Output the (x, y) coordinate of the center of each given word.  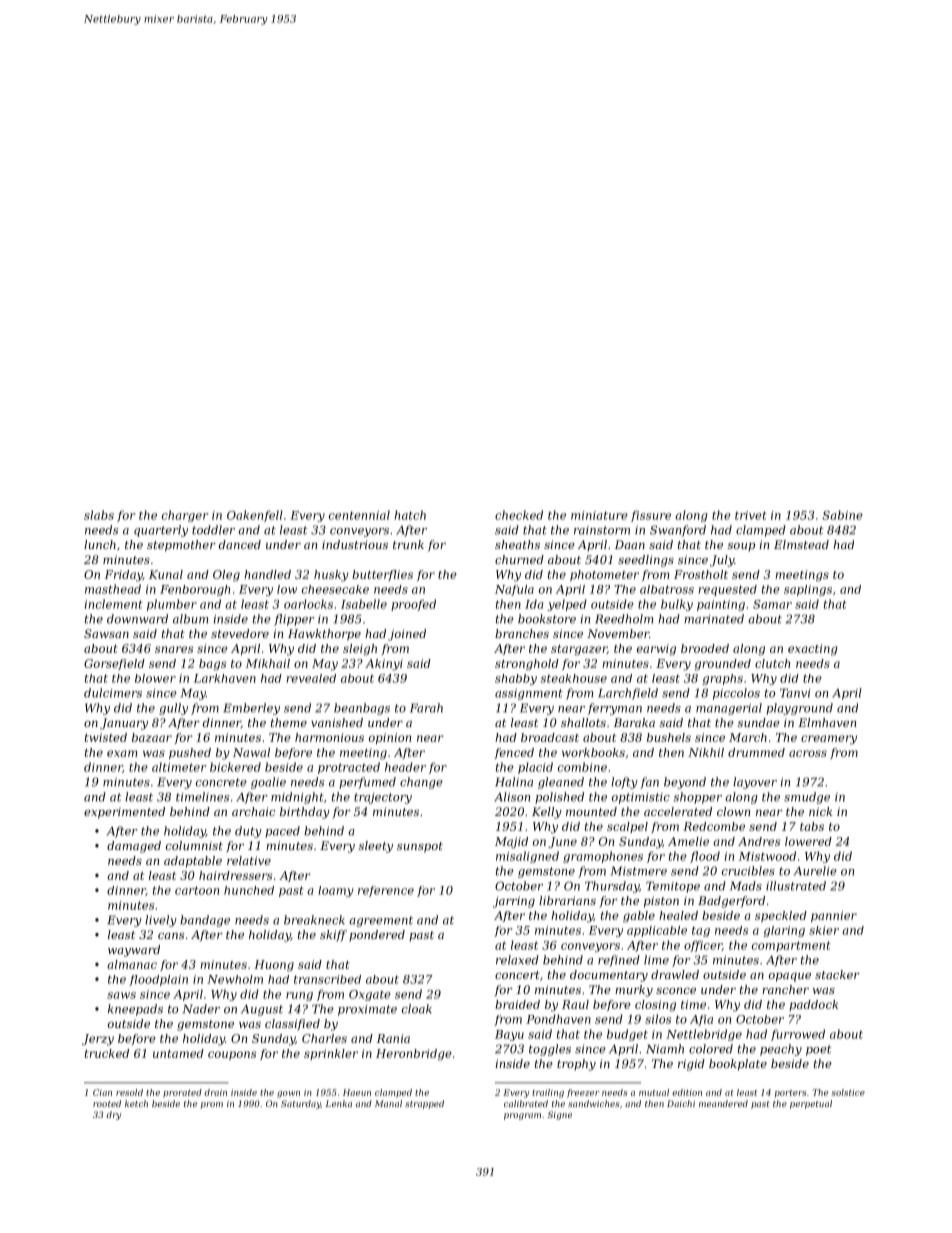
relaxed (517, 960)
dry (113, 1115)
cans (171, 936)
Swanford (678, 531)
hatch (410, 515)
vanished (337, 722)
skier (824, 930)
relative (249, 860)
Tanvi (795, 693)
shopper (697, 798)
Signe (560, 1115)
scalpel (627, 827)
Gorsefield (114, 664)
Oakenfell (255, 516)
